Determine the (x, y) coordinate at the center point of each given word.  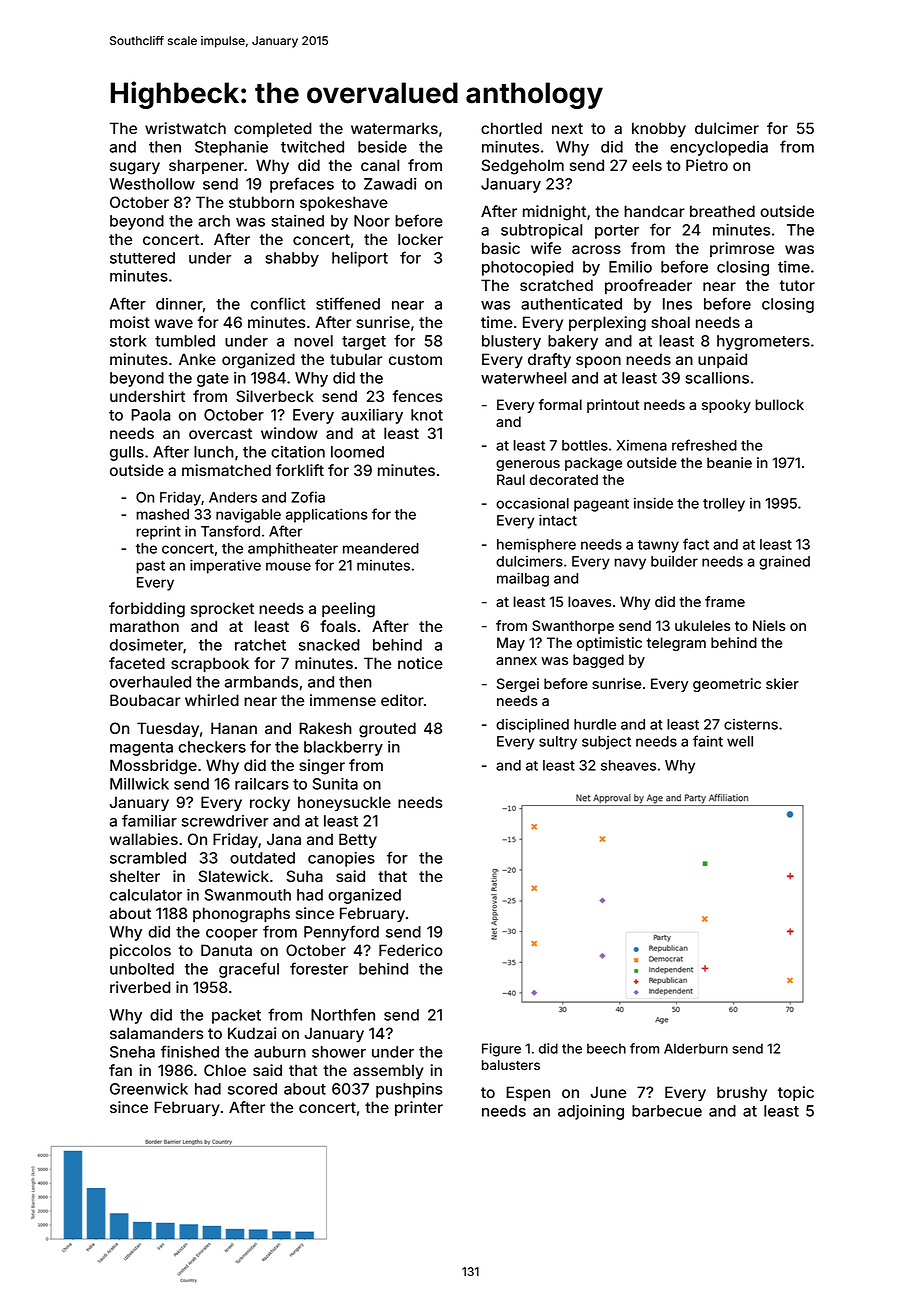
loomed (357, 452)
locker (420, 239)
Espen (528, 1093)
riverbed (140, 987)
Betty (358, 841)
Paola (150, 415)
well (740, 741)
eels (647, 165)
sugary (135, 168)
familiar (149, 820)
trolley (724, 505)
